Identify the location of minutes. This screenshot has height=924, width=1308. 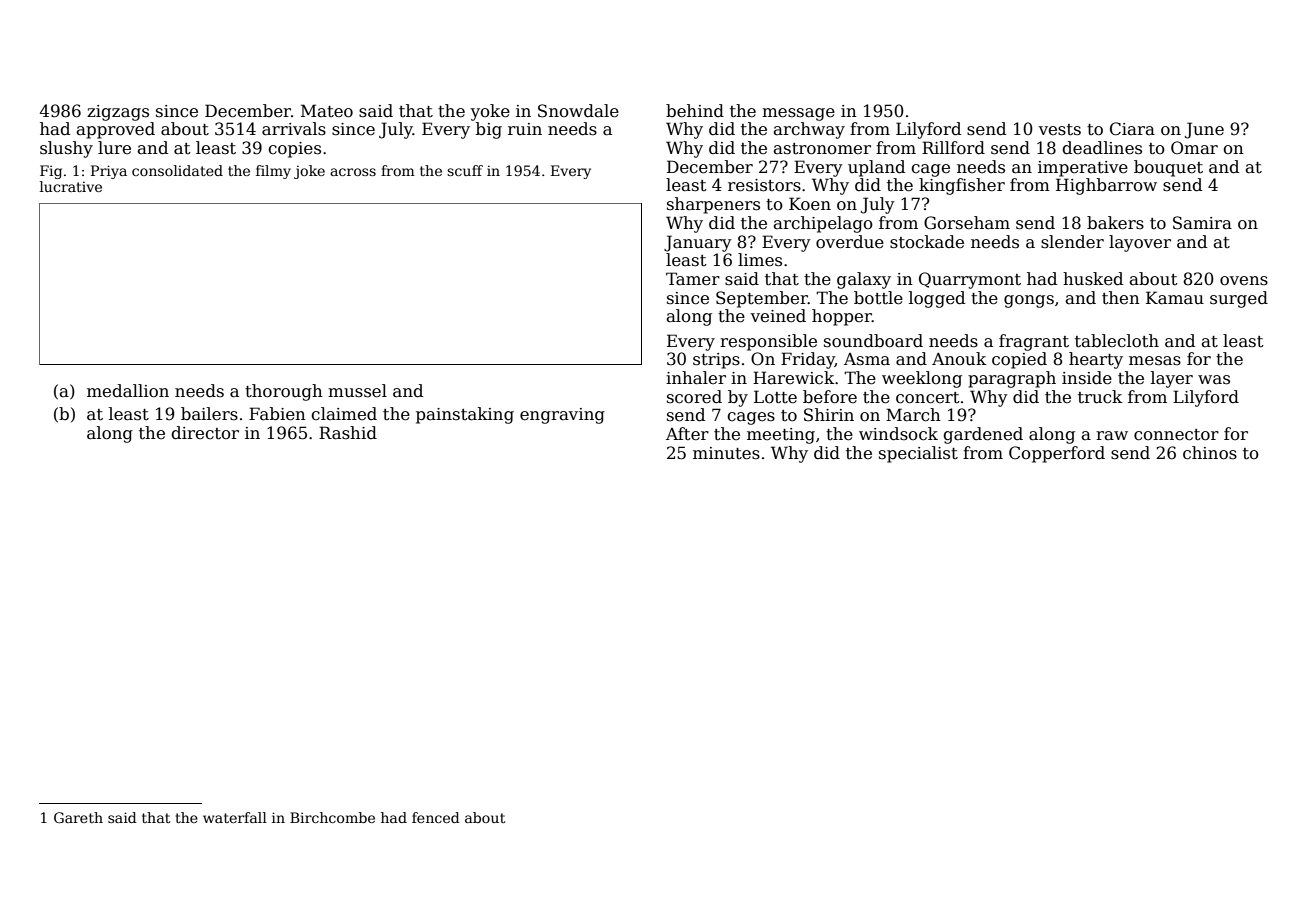
(726, 453).
